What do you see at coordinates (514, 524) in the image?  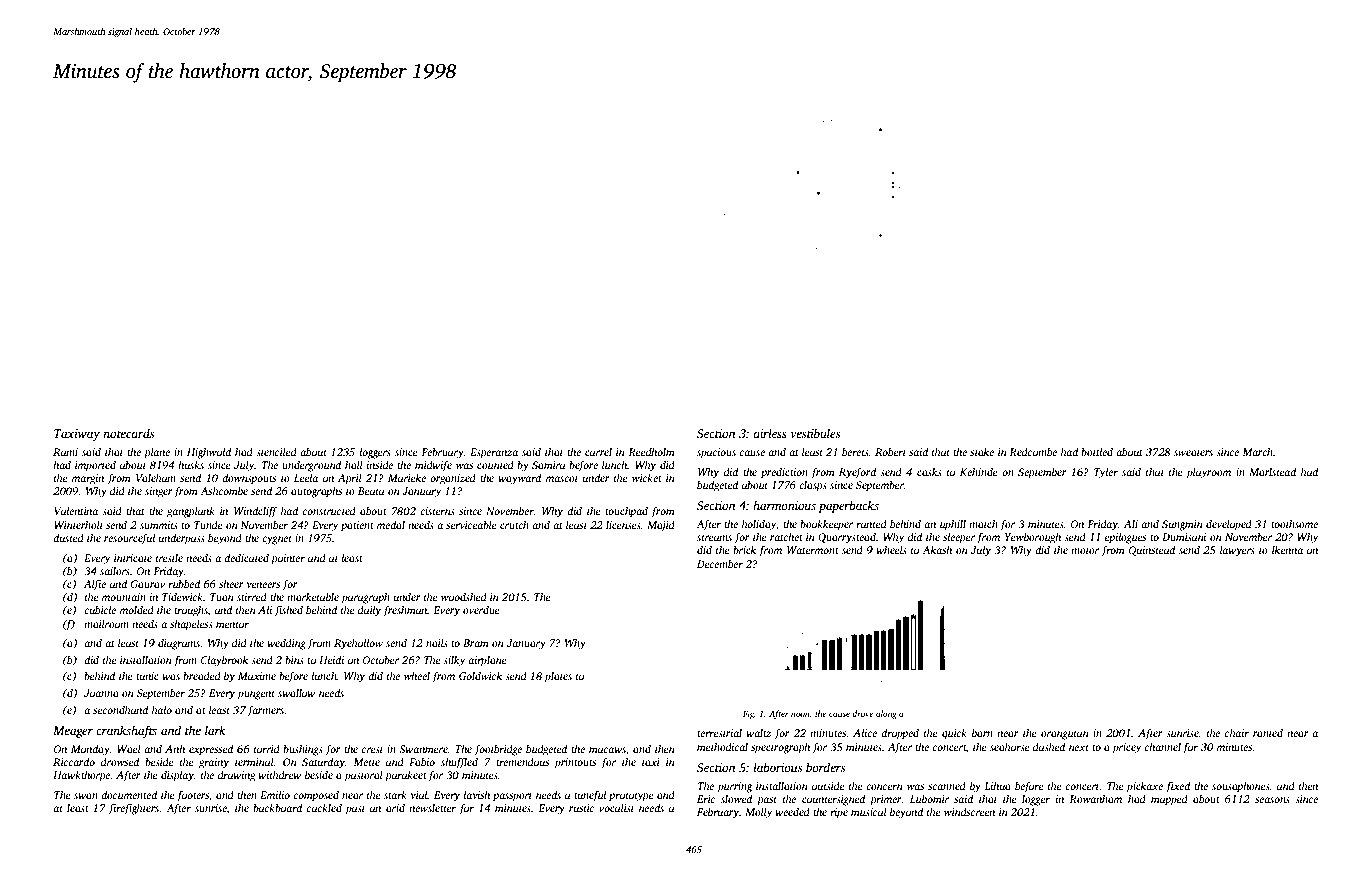 I see `crutch` at bounding box center [514, 524].
